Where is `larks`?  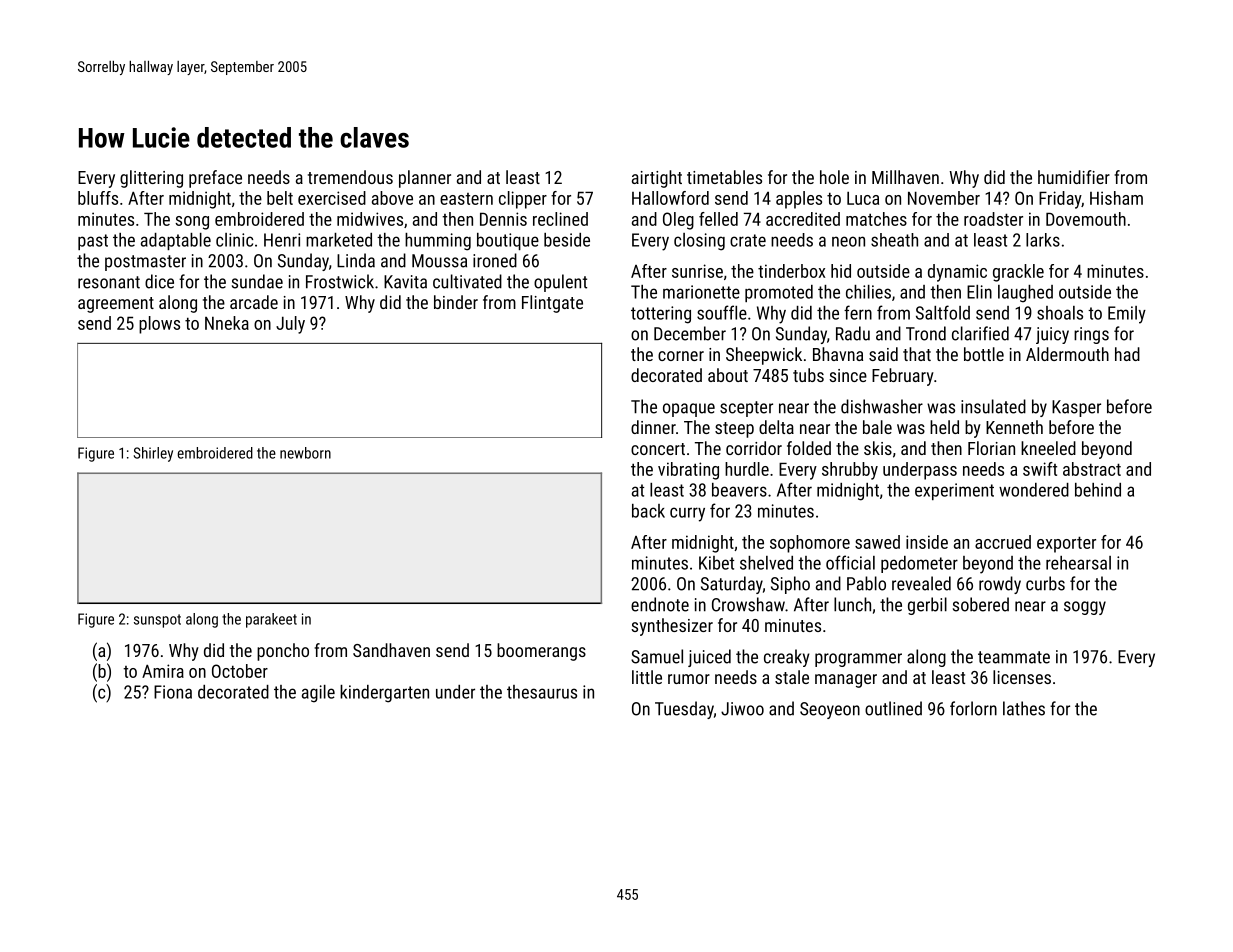
larks is located at coordinates (1043, 240).
